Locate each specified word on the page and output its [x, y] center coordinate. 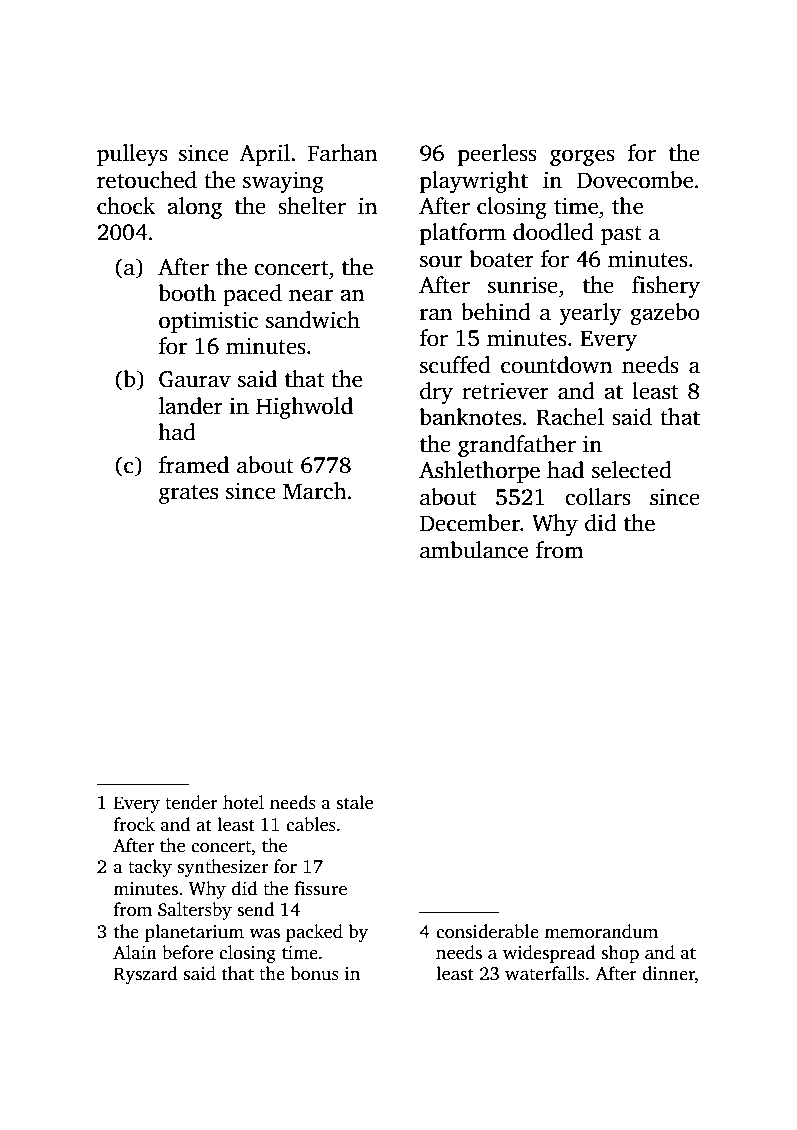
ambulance [474, 550]
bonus [314, 973]
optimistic [208, 322]
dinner [668, 973]
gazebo [665, 314]
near [311, 295]
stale [354, 802]
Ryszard [146, 975]
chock [126, 206]
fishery [666, 287]
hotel [243, 802]
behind [496, 312]
